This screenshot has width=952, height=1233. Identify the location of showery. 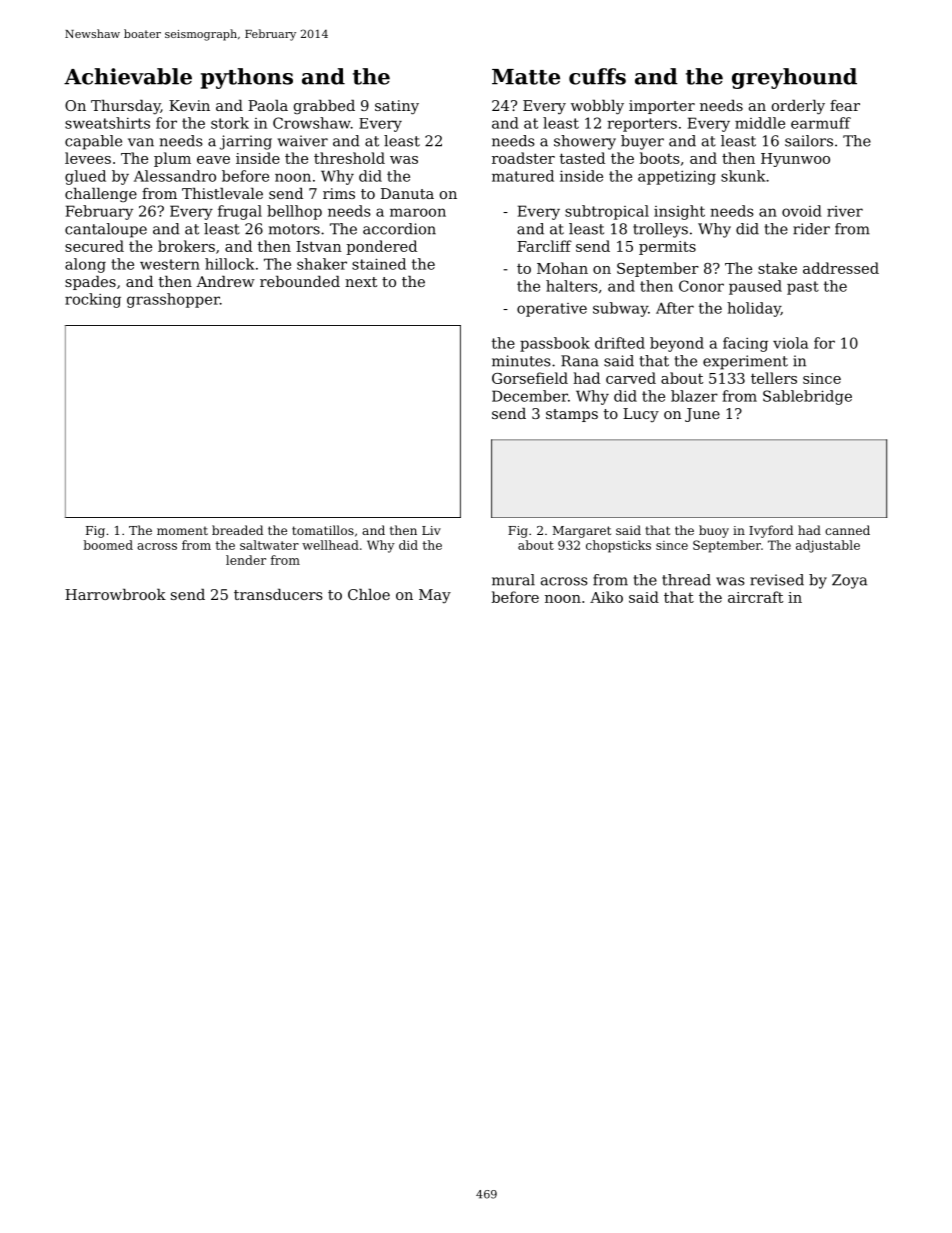
(585, 142).
